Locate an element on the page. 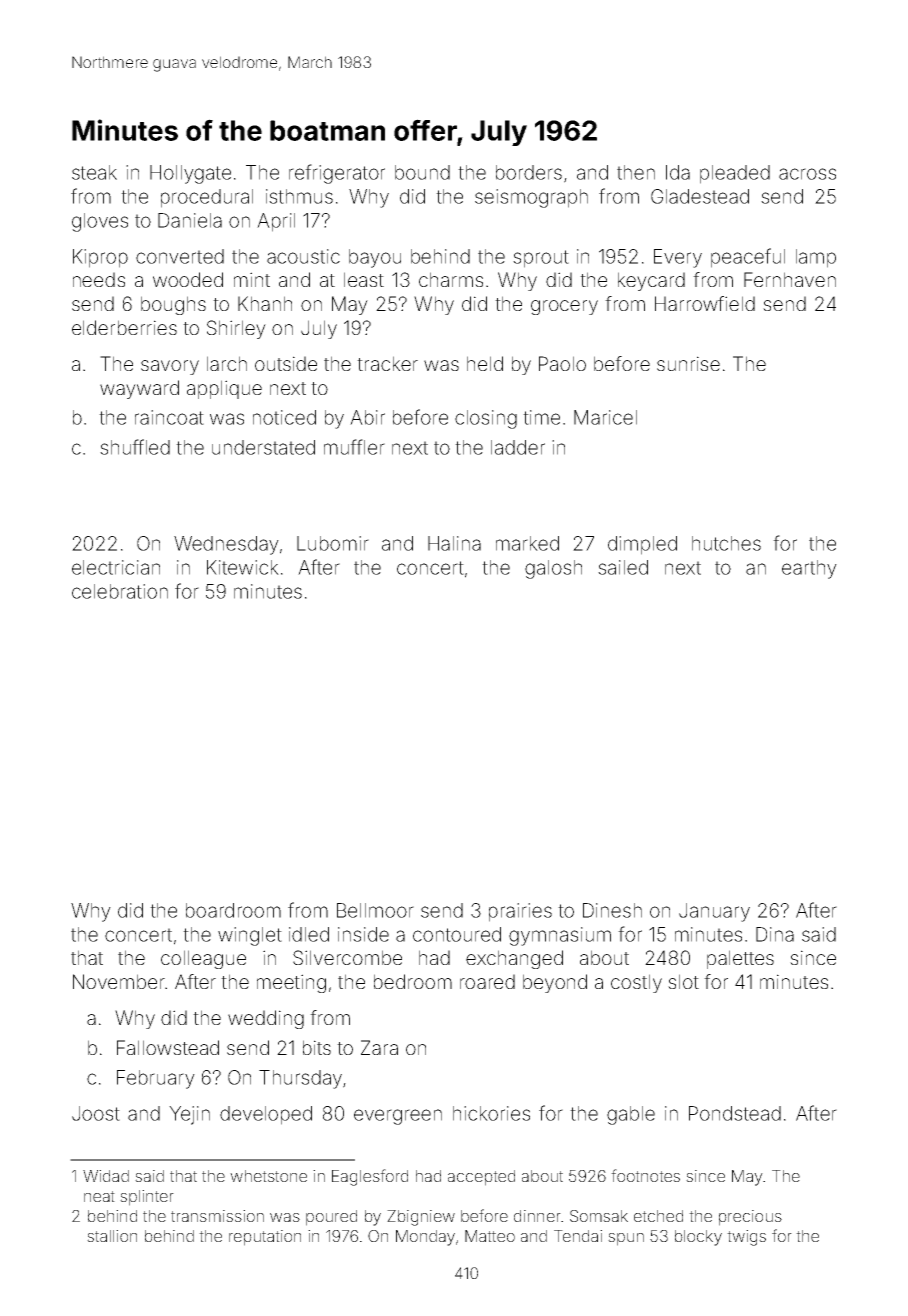 The image size is (908, 1316). Fernhaven is located at coordinates (790, 279).
